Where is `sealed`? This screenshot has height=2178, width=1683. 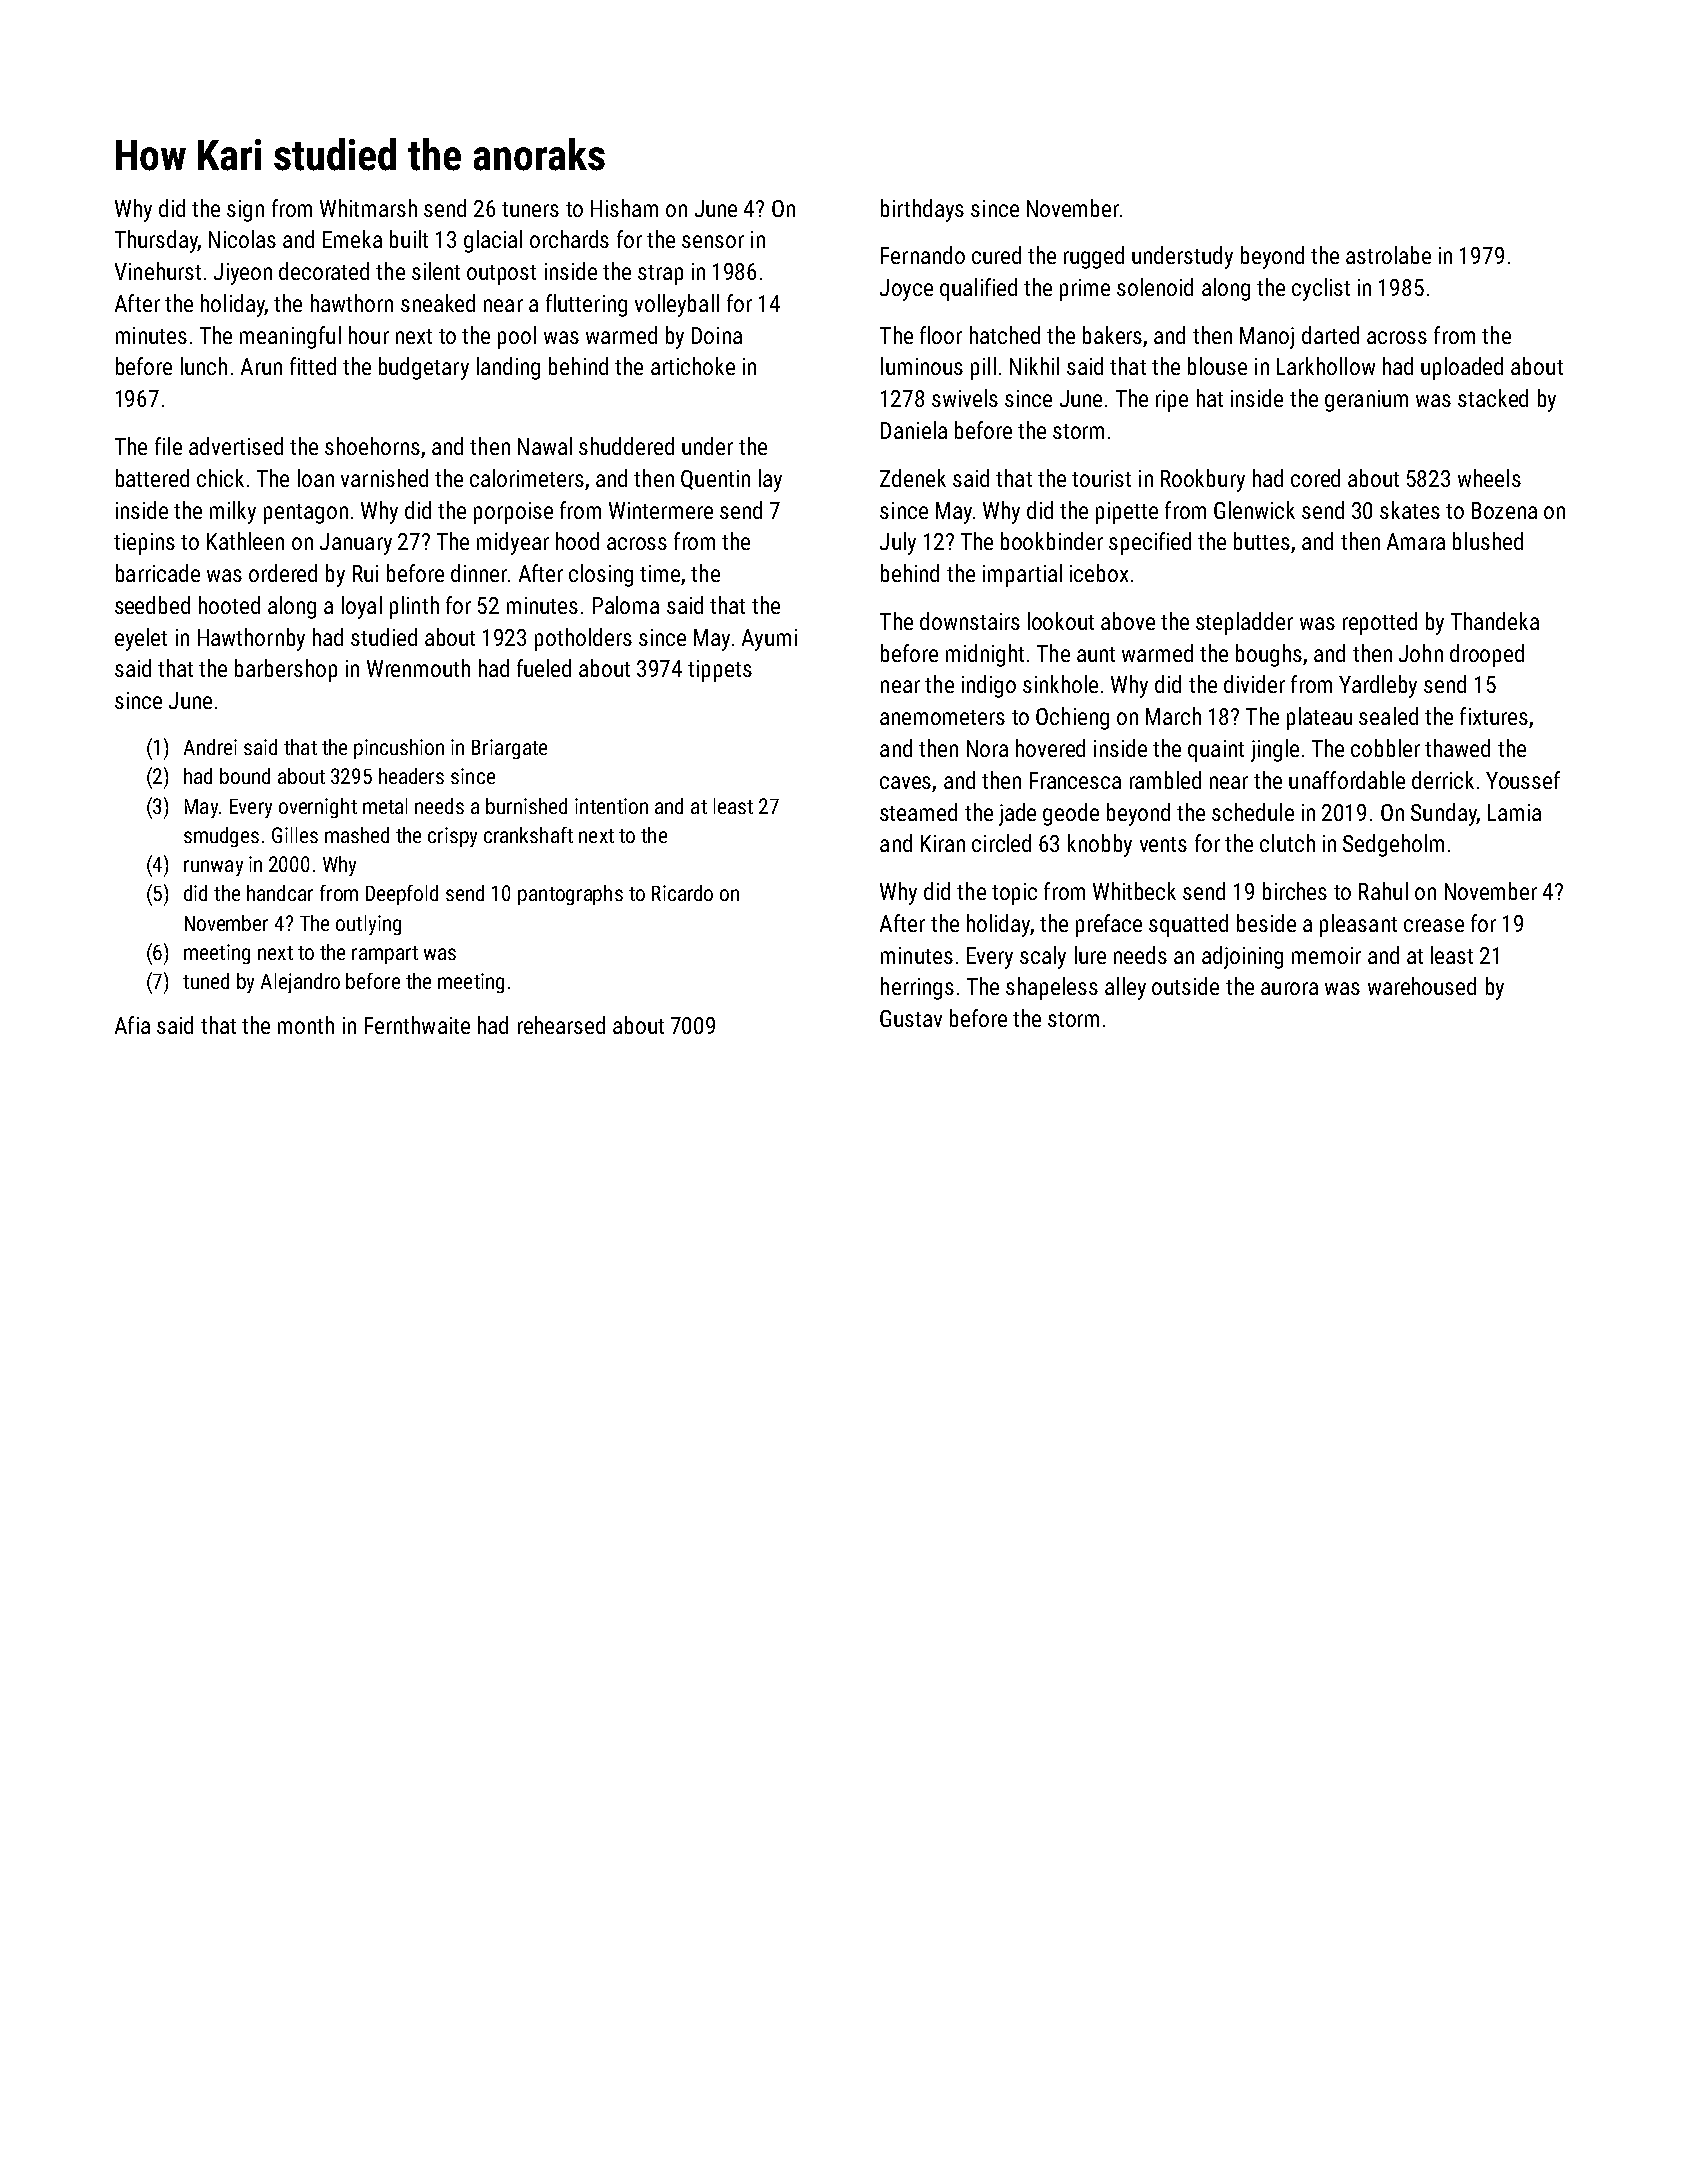 sealed is located at coordinates (1388, 716).
